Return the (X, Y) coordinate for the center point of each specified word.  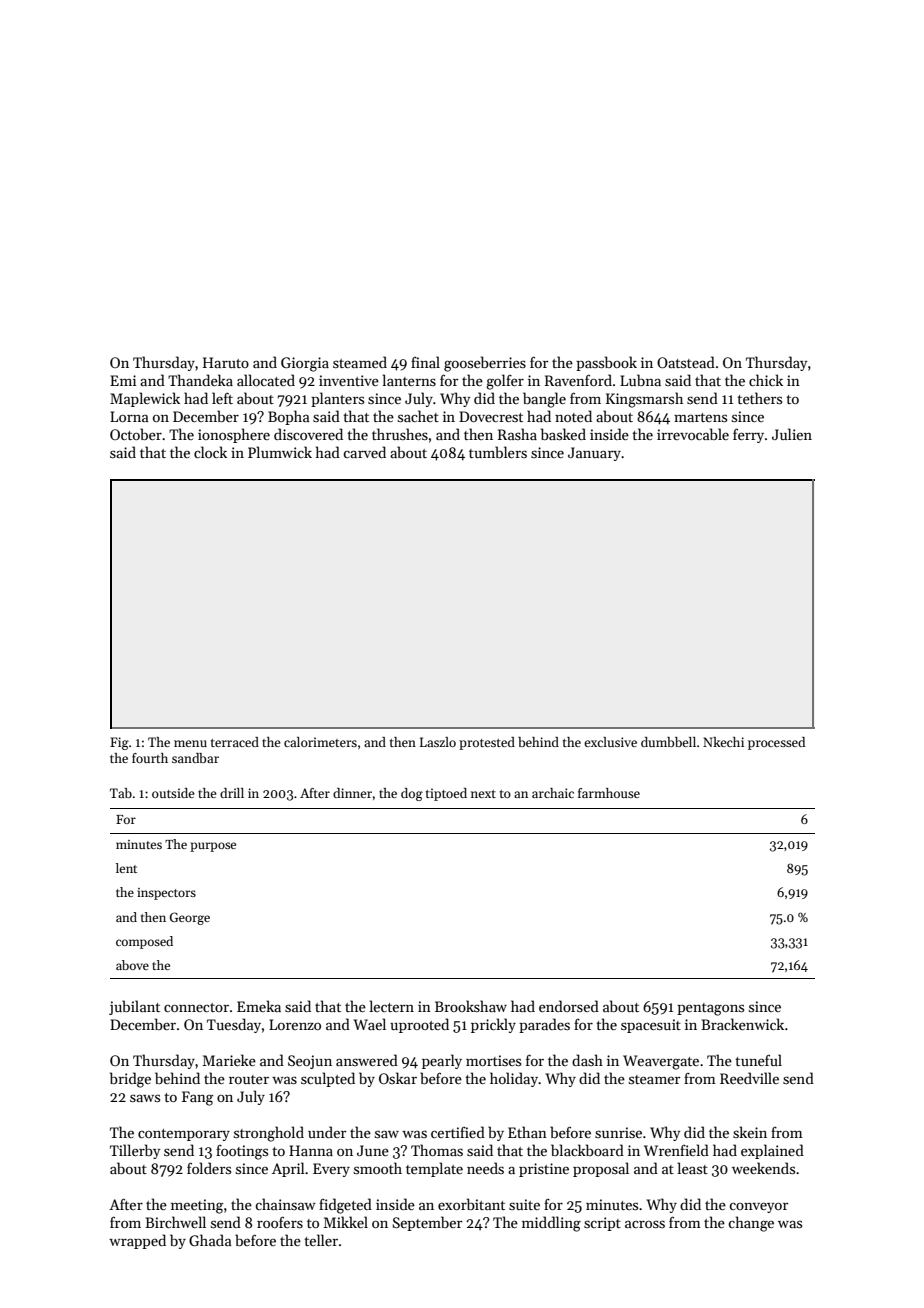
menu (190, 743)
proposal (601, 1169)
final (425, 362)
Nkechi (723, 742)
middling (551, 1224)
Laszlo (438, 742)
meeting (197, 1206)
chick (766, 380)
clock (210, 452)
